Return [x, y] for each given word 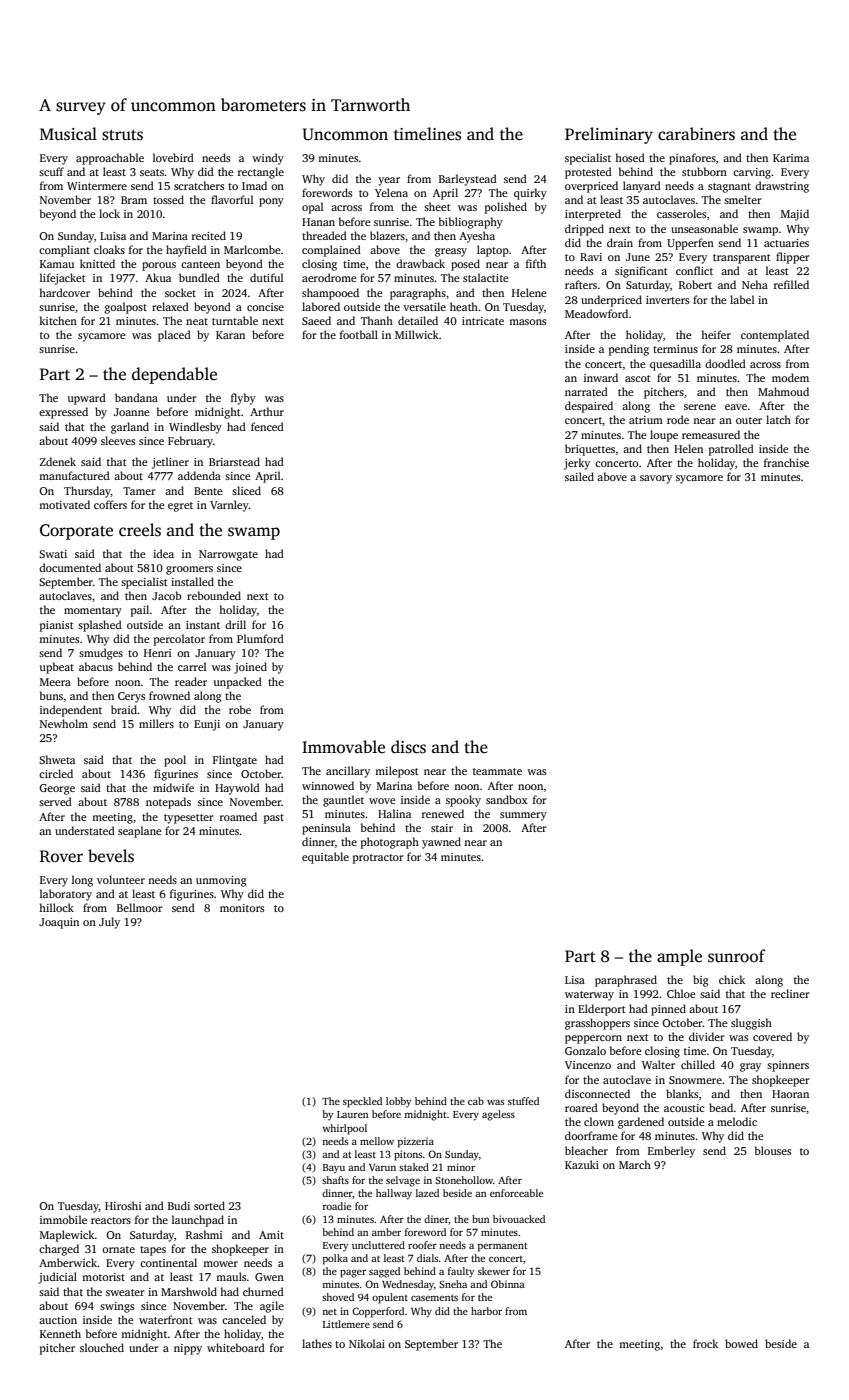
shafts [335, 1180]
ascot [638, 378]
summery [523, 816]
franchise [786, 462]
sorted [209, 1205]
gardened [641, 1123]
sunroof [737, 956]
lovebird [173, 157]
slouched [102, 1347]
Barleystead [468, 180]
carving [752, 173]
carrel [192, 666]
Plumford [260, 638]
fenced [267, 426]
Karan [230, 335]
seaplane [140, 832]
